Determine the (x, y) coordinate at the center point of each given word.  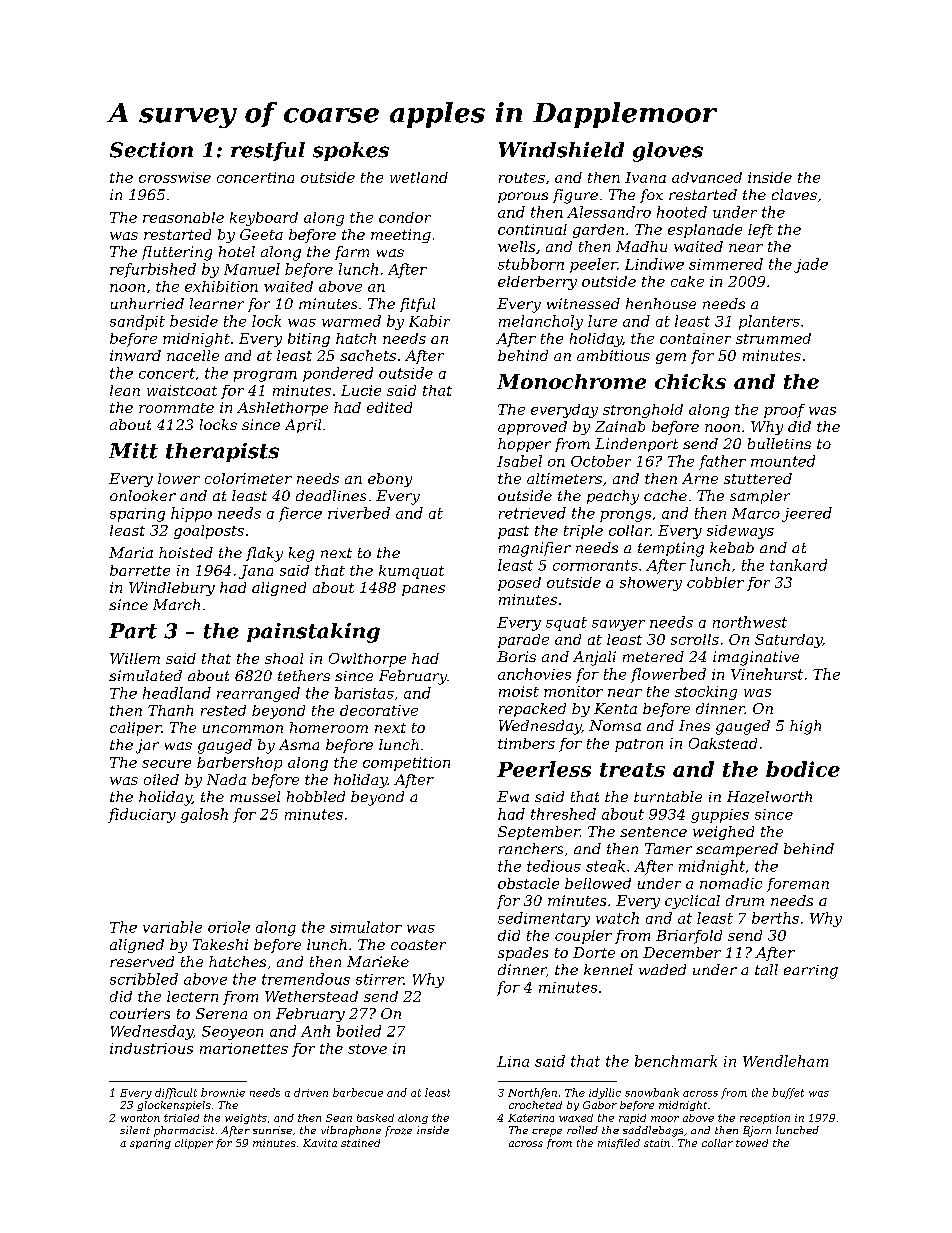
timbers (526, 743)
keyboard (264, 219)
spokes (351, 151)
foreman (798, 885)
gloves (668, 152)
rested (223, 710)
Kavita (320, 1143)
